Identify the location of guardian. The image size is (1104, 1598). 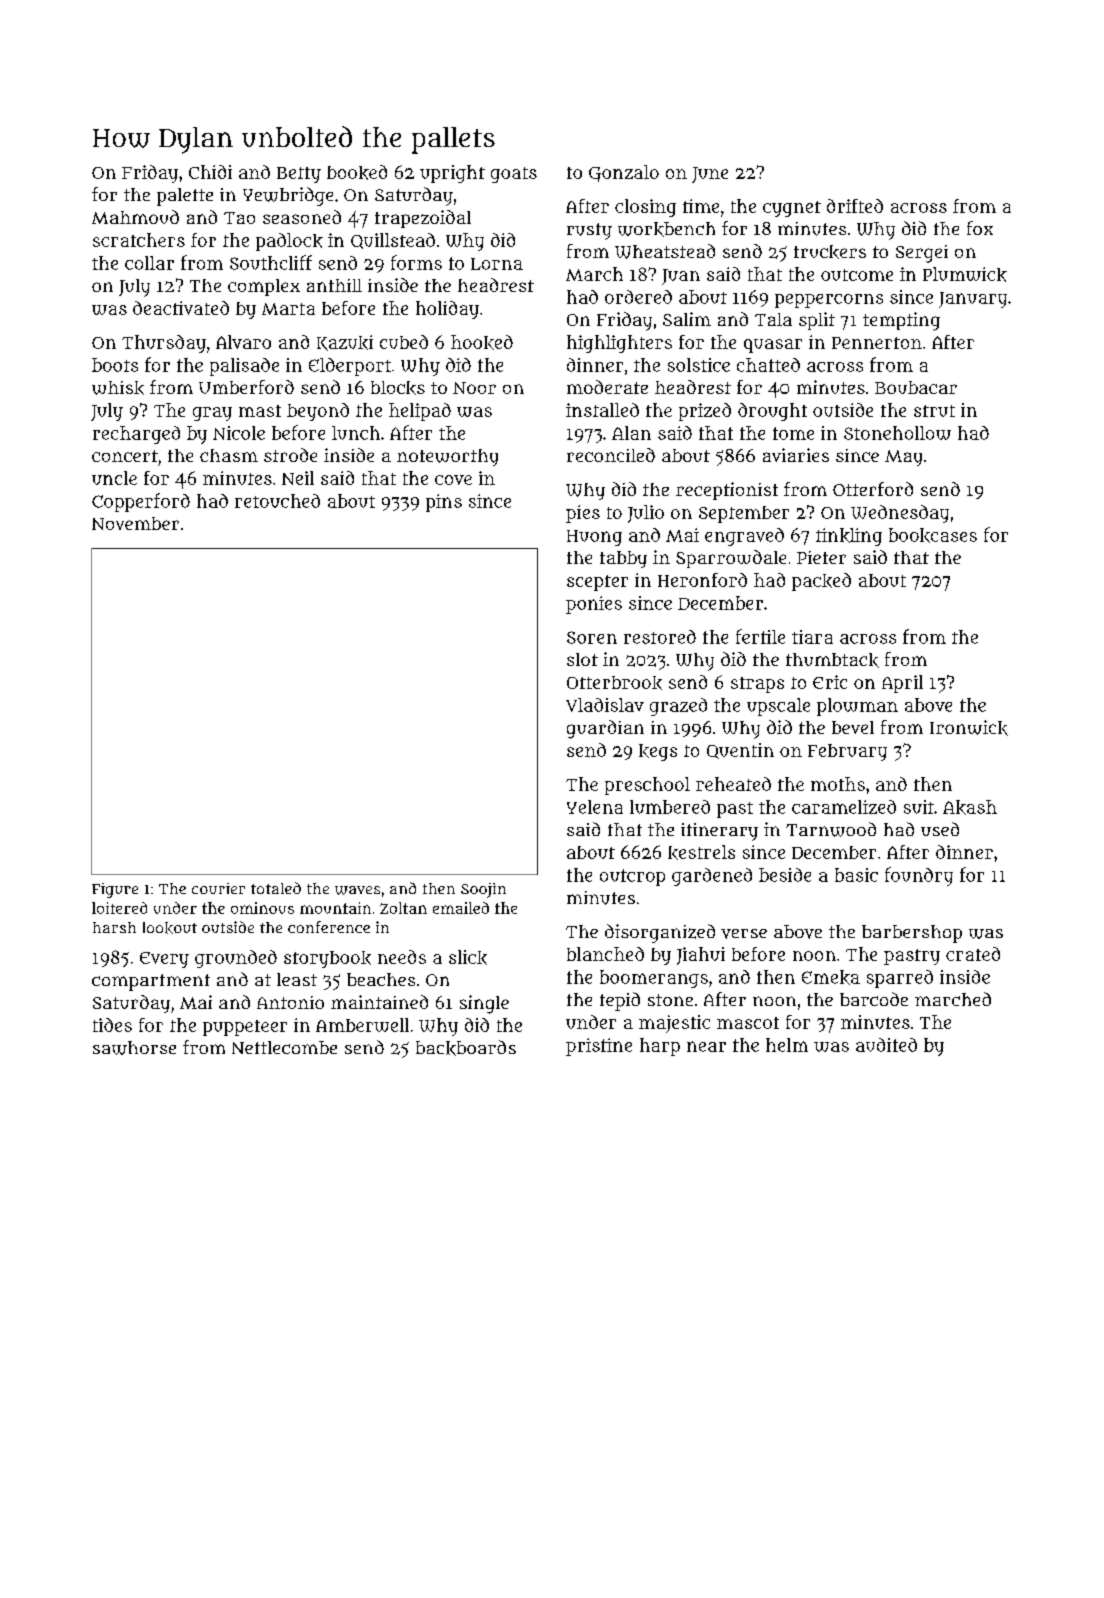
(605, 729).
